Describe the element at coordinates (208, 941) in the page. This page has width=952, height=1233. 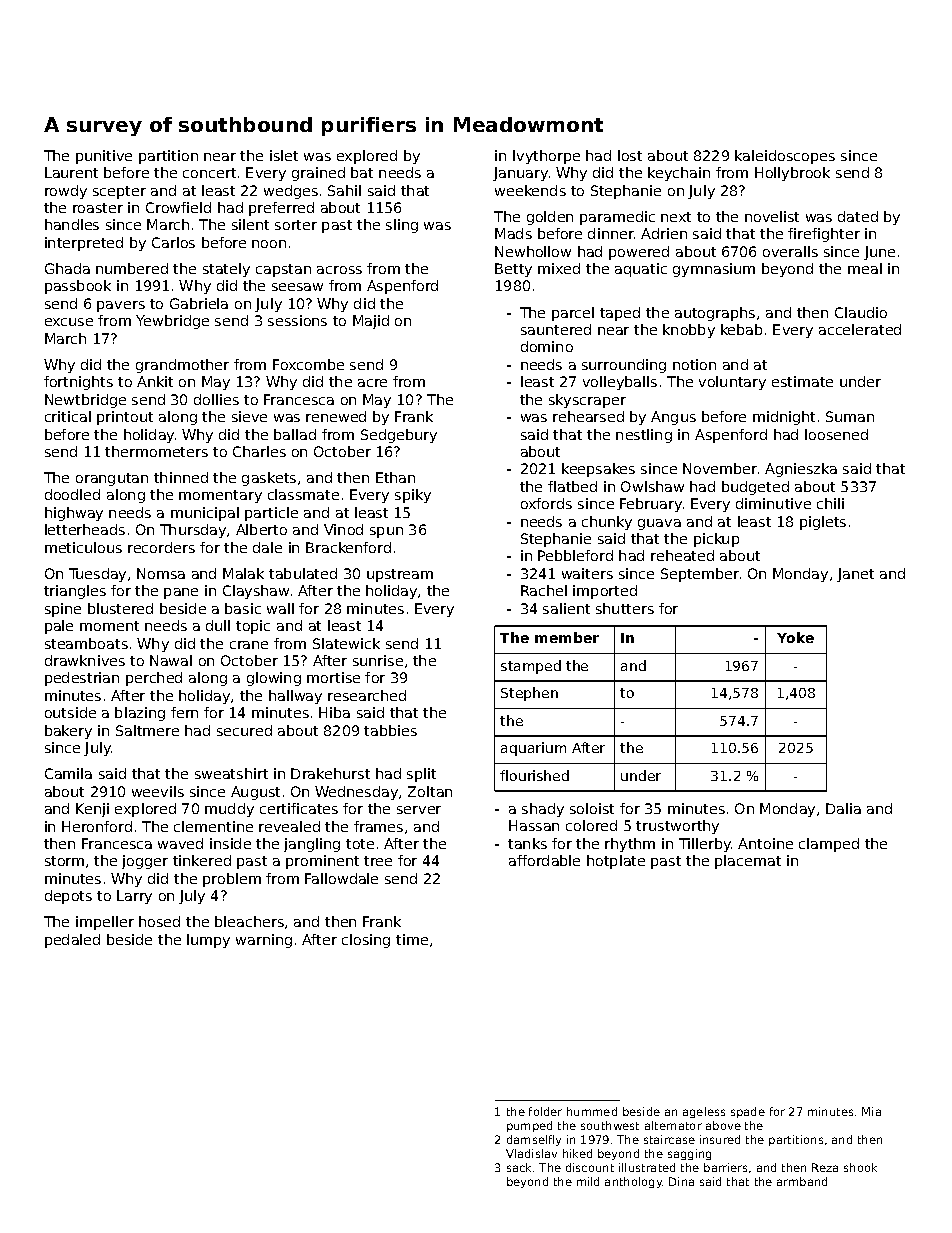
I see `lumpy` at that location.
